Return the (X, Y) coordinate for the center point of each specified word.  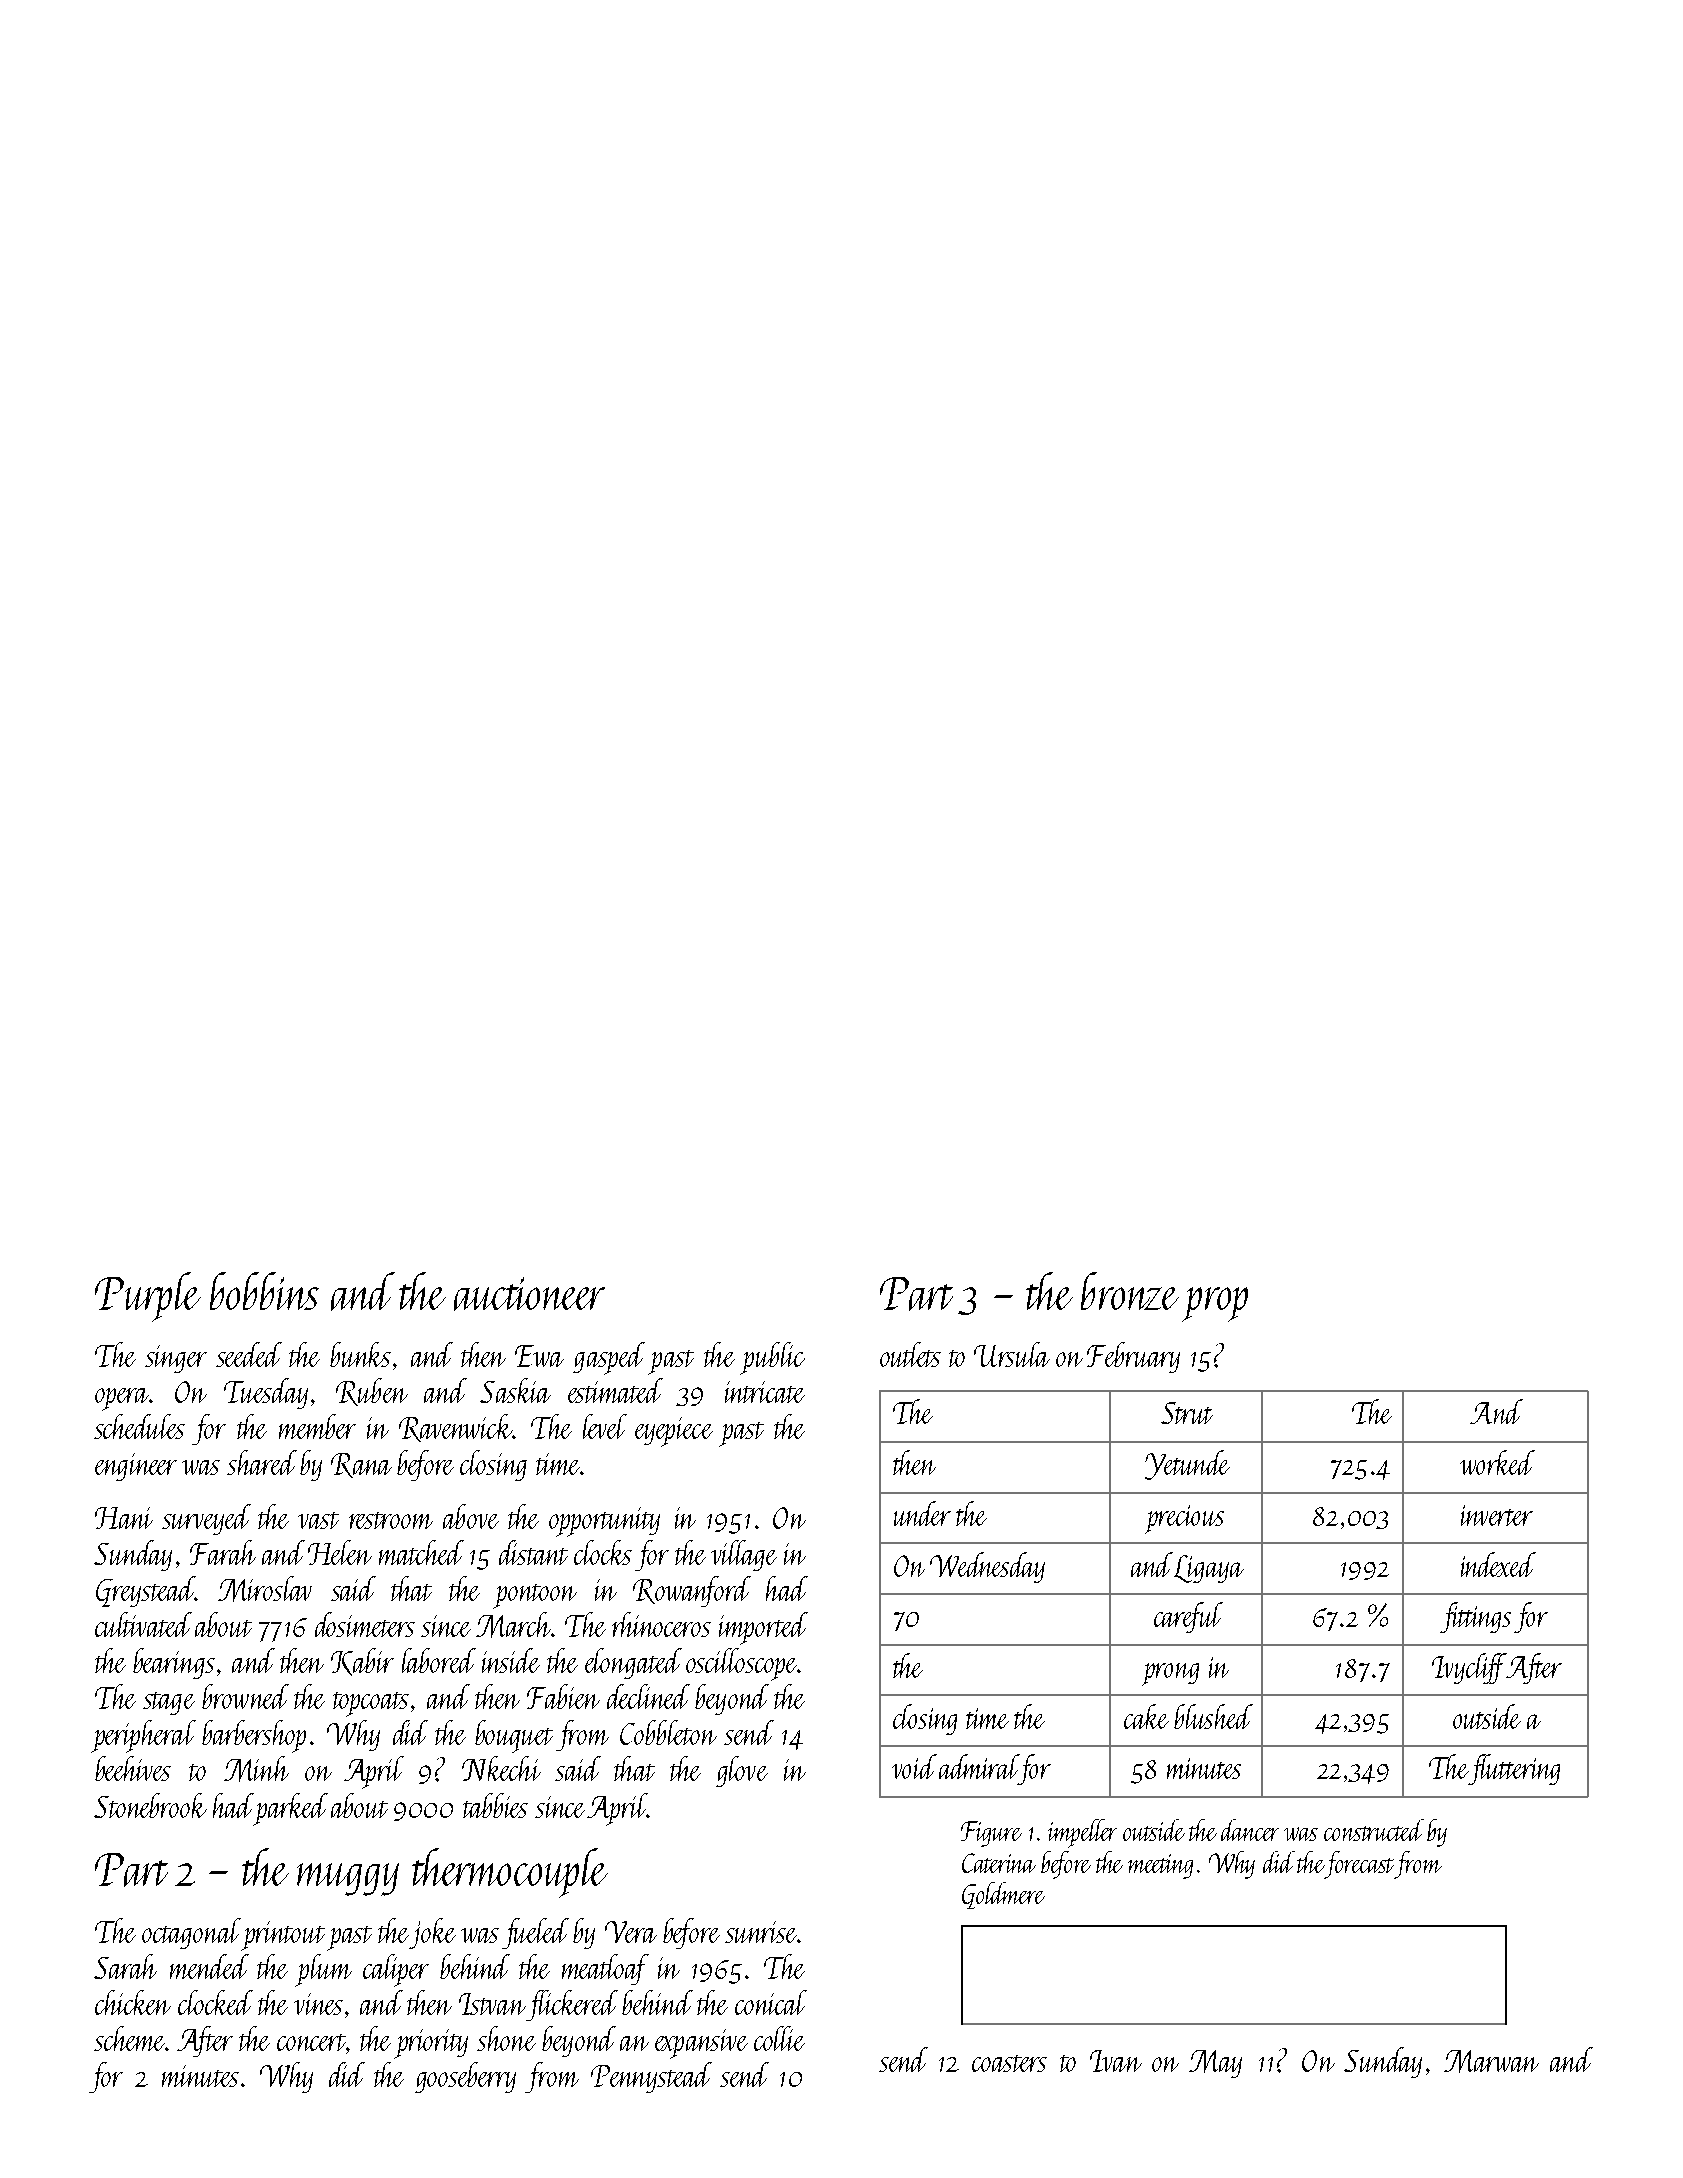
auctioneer (529, 1294)
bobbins (264, 1291)
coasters (1009, 2063)
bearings (174, 1663)
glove (742, 1771)
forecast (1360, 1865)
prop (1215, 1304)
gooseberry (465, 2077)
